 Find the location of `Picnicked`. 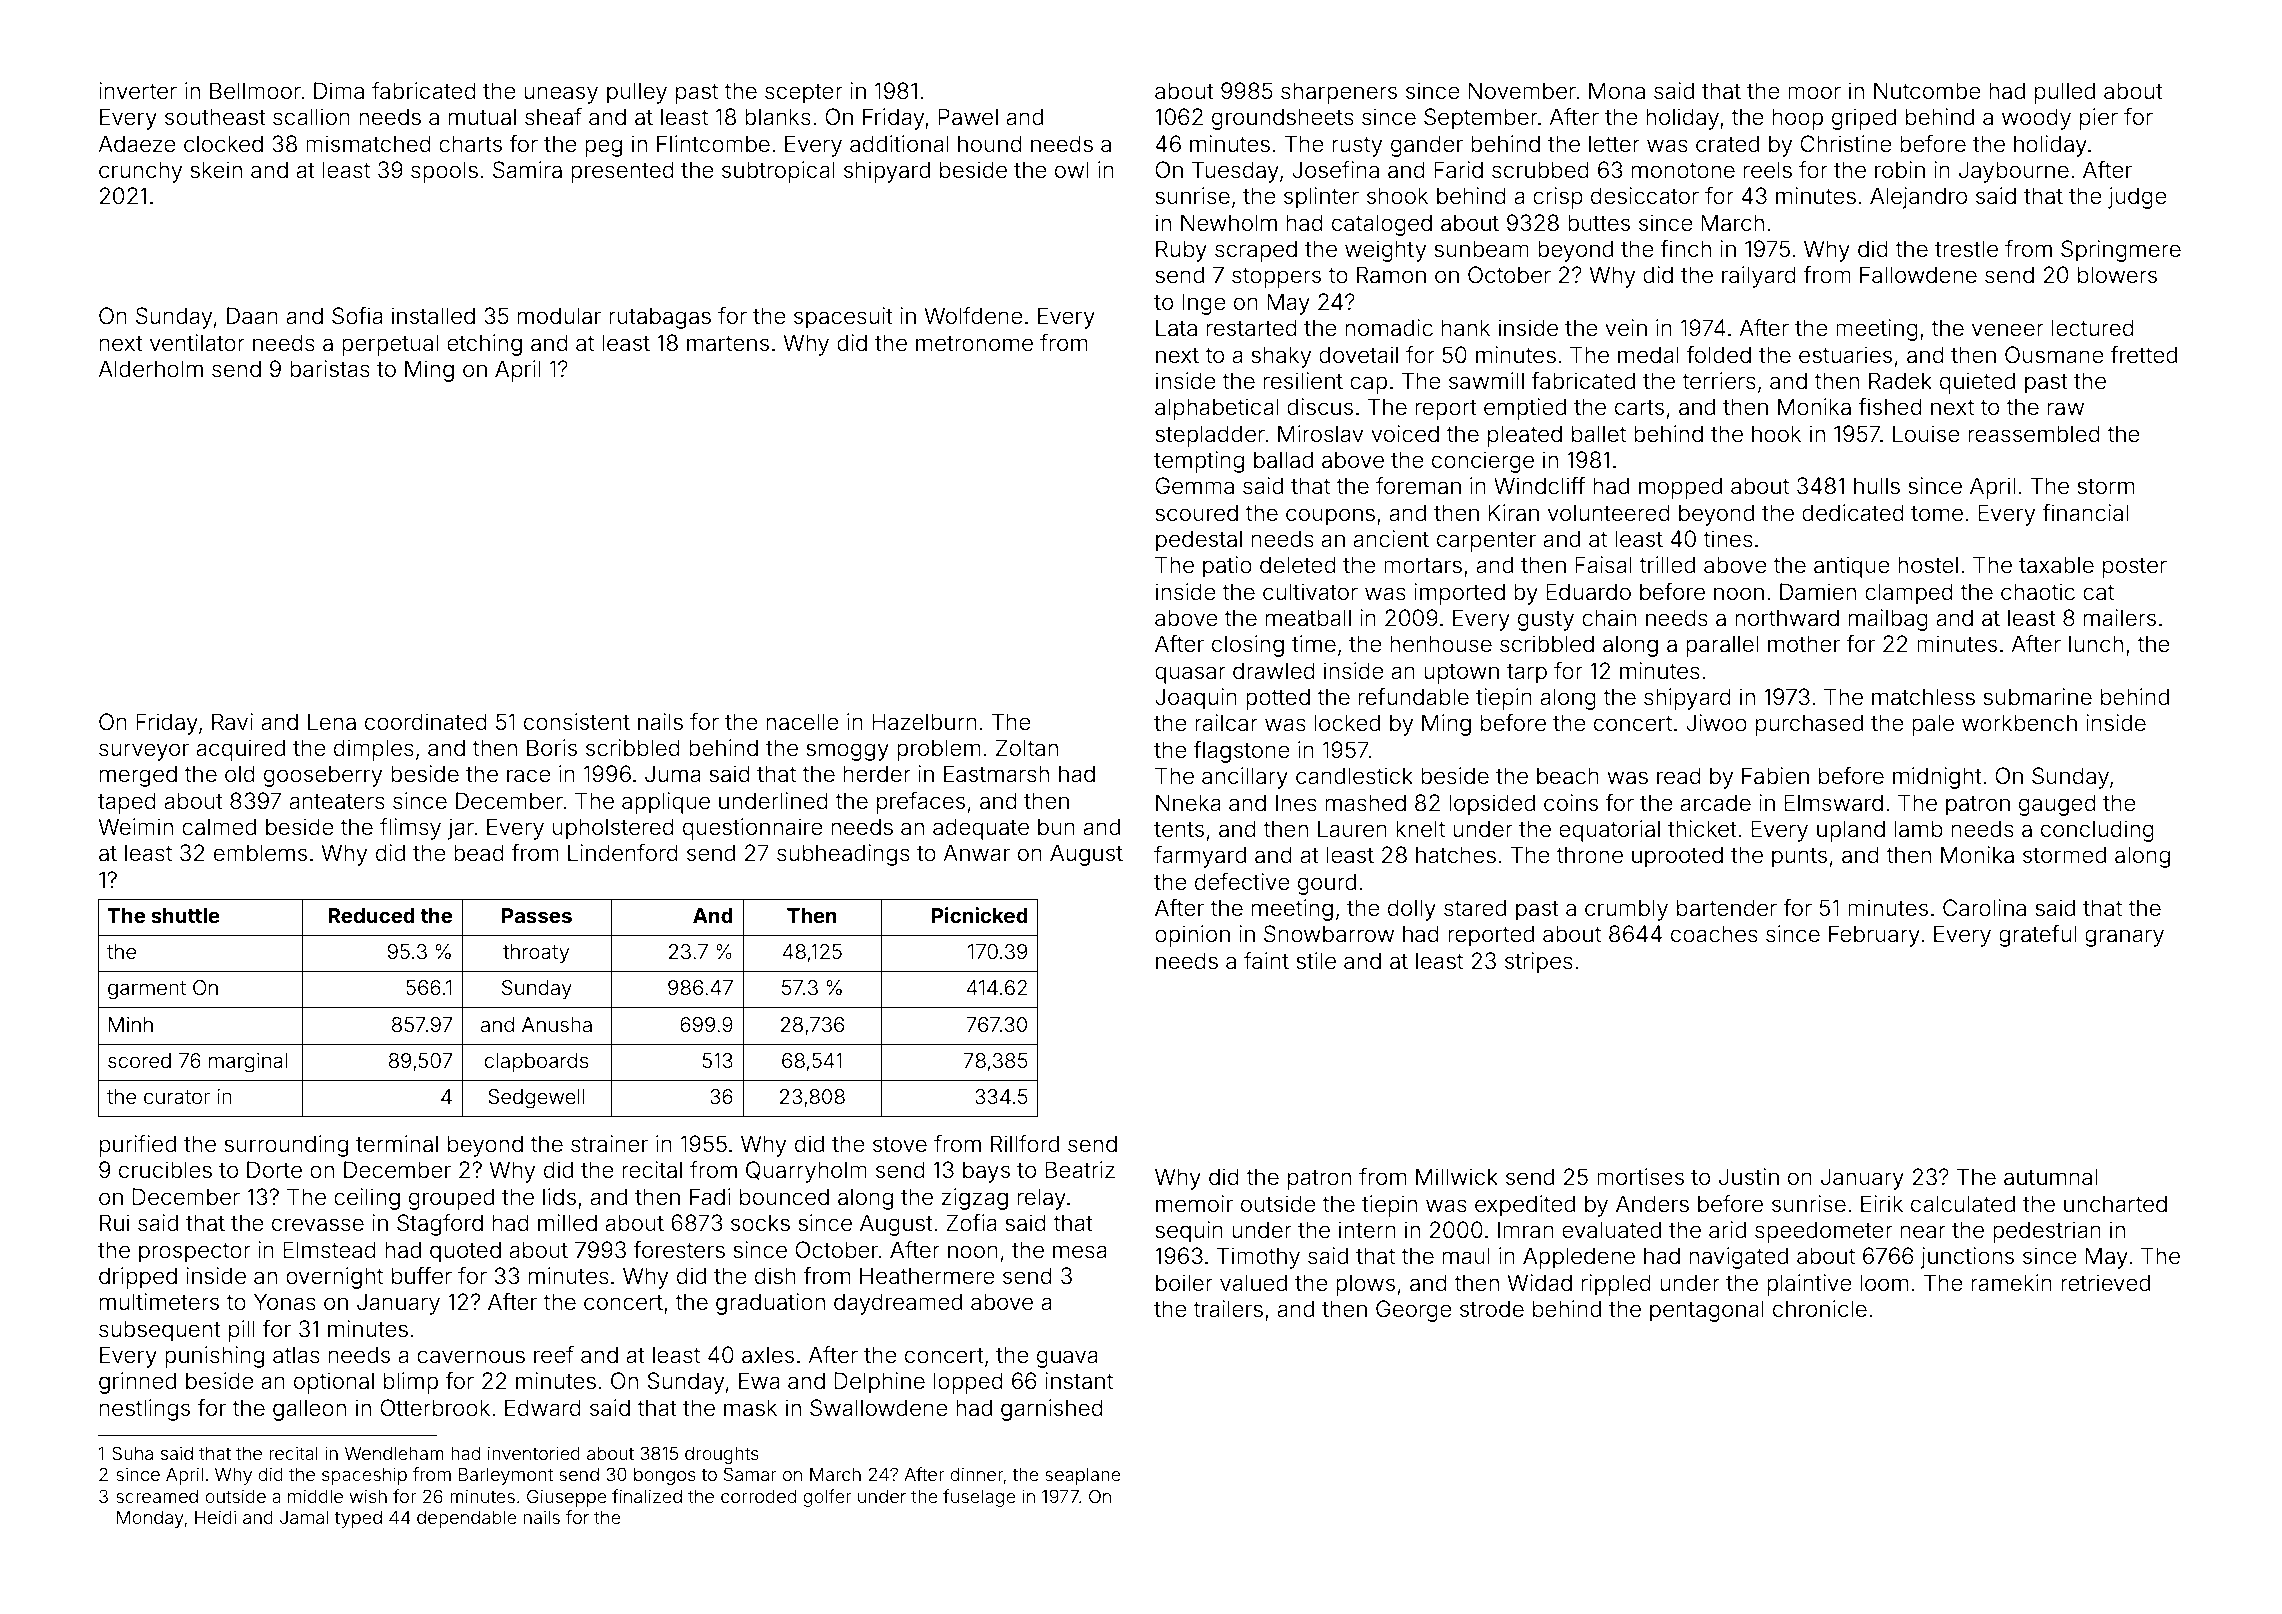

Picnicked is located at coordinates (980, 915).
